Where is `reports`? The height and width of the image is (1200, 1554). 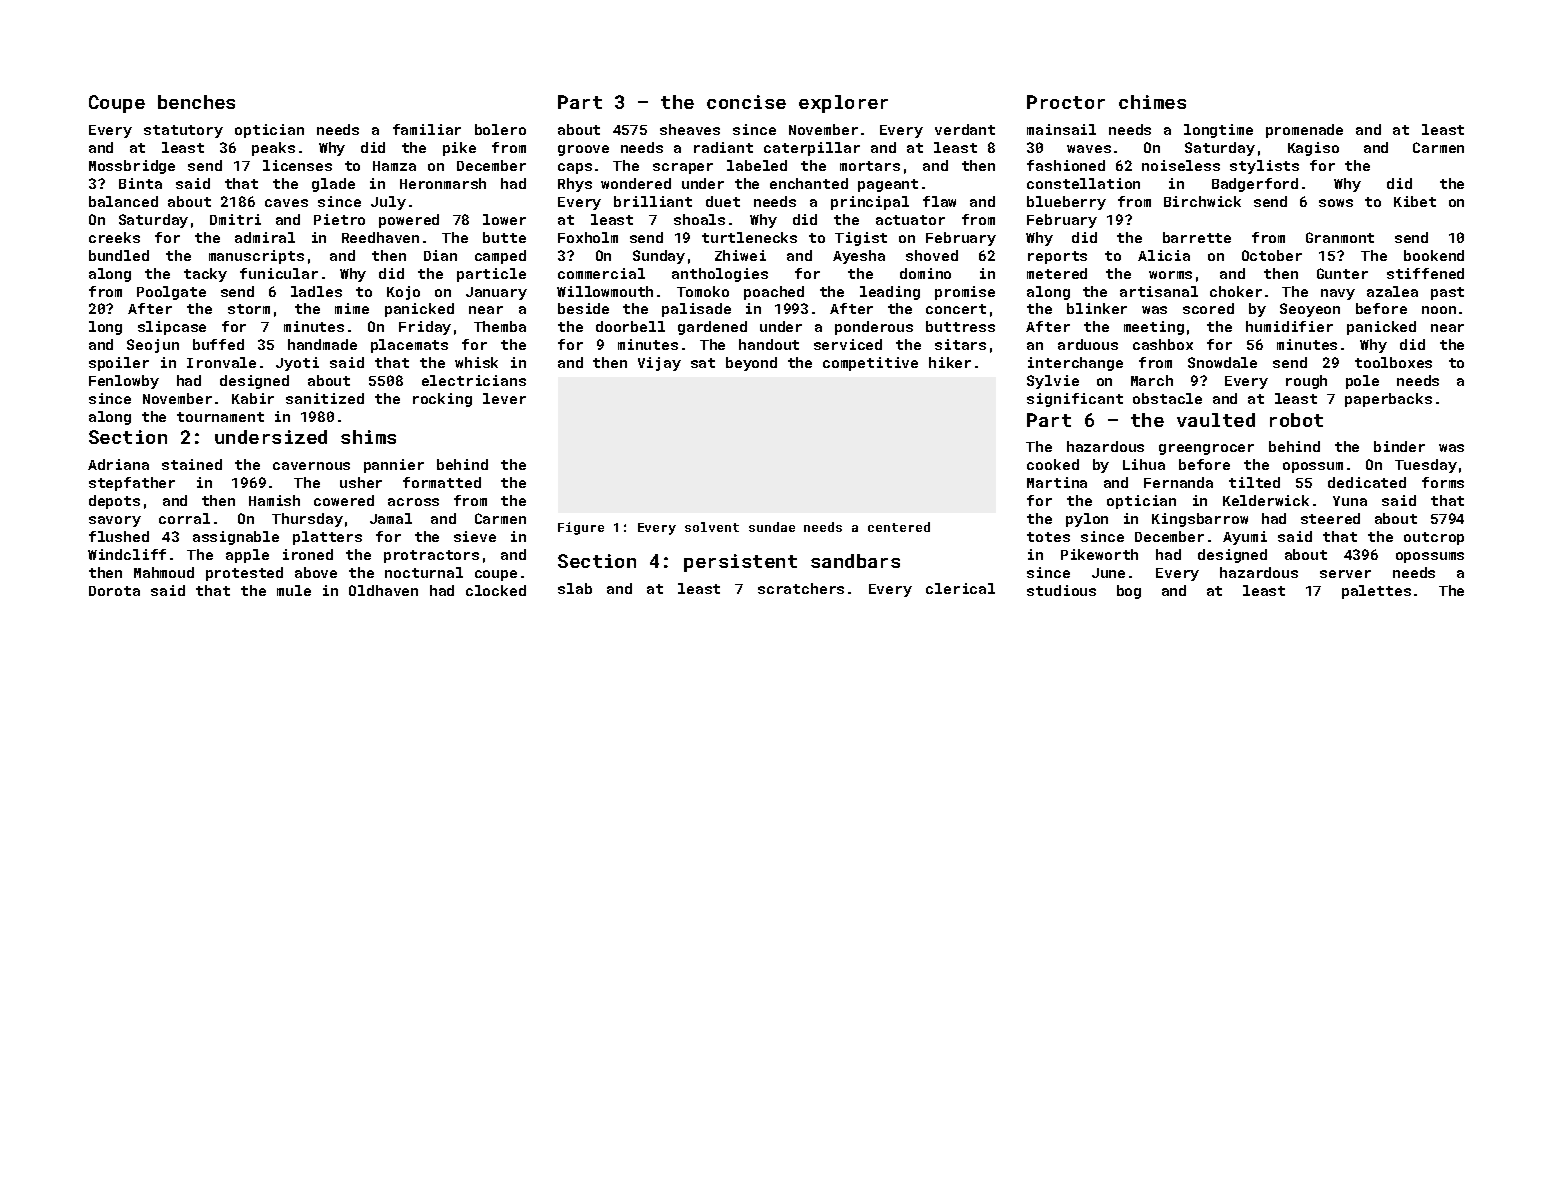 reports is located at coordinates (1057, 257).
